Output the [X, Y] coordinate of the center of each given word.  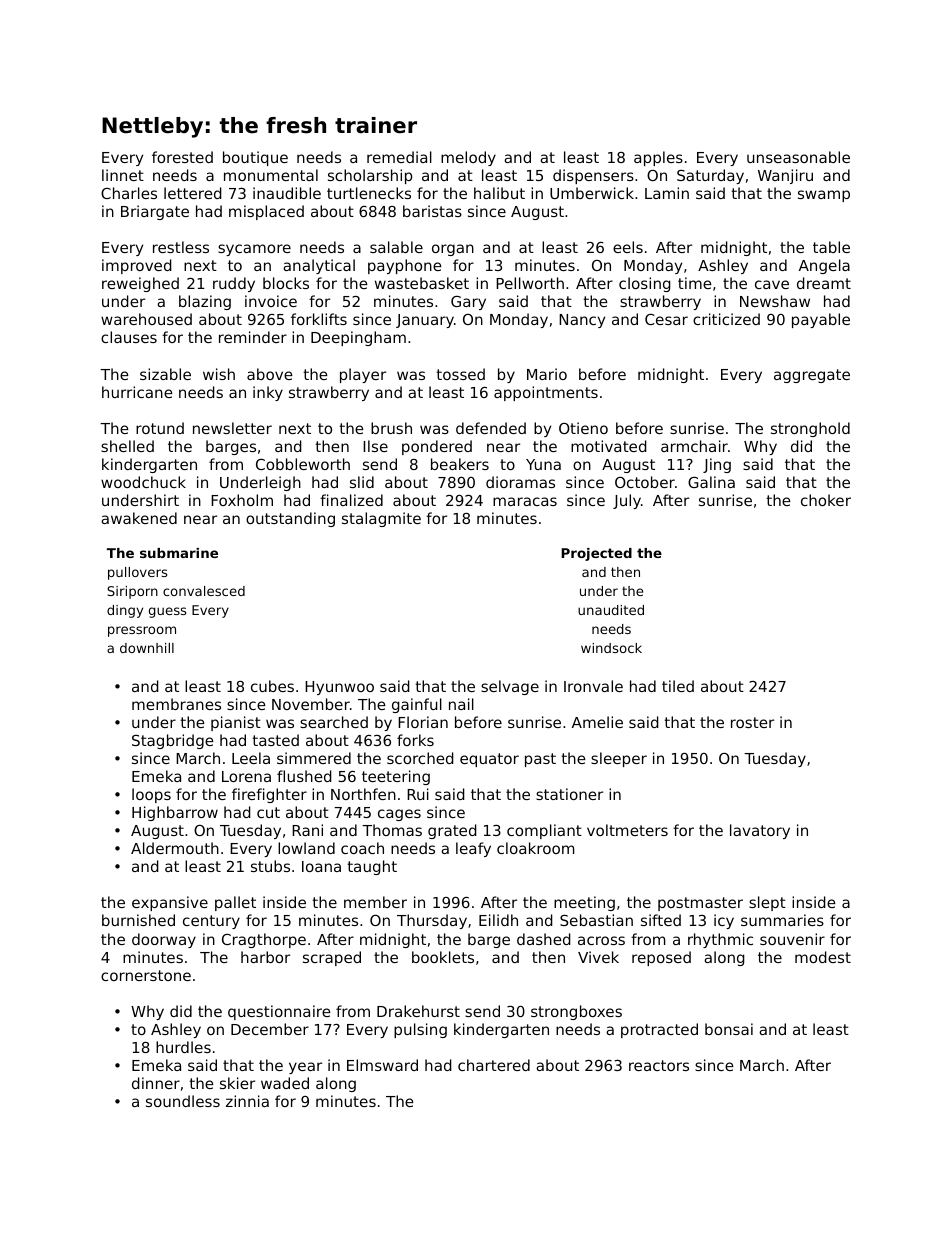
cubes [272, 686]
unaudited [611, 610]
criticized [726, 319]
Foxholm [242, 500]
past [540, 760]
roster [752, 722]
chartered [494, 1065]
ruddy [234, 284]
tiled [678, 686]
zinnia [247, 1101]
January [425, 321]
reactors [659, 1065]
